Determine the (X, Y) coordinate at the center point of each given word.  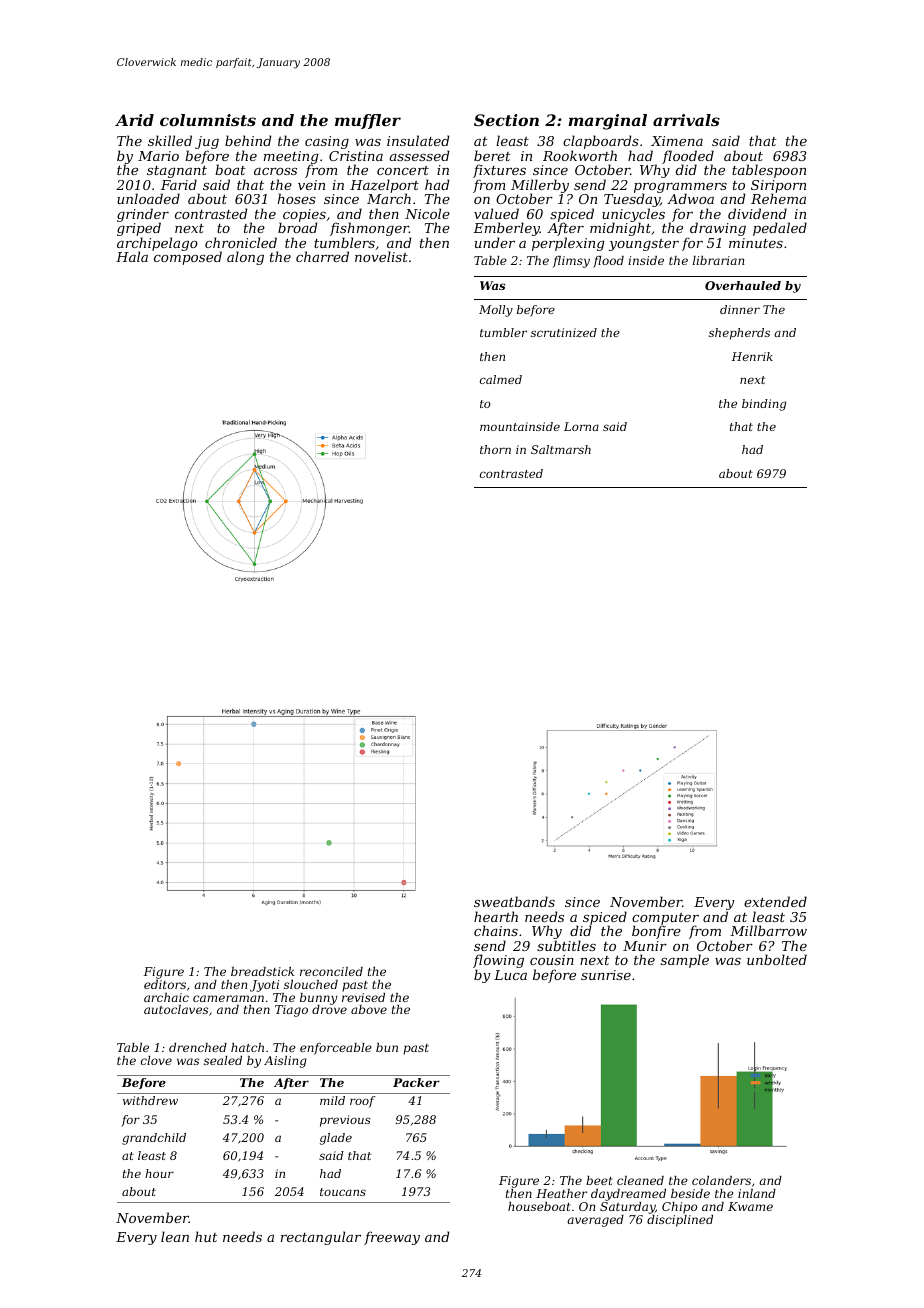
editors (165, 984)
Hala (132, 256)
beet (599, 1180)
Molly (496, 311)
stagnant (177, 172)
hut (206, 1236)
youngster (644, 245)
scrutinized (564, 332)
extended (775, 901)
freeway (392, 1238)
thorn (495, 449)
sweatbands (514, 901)
